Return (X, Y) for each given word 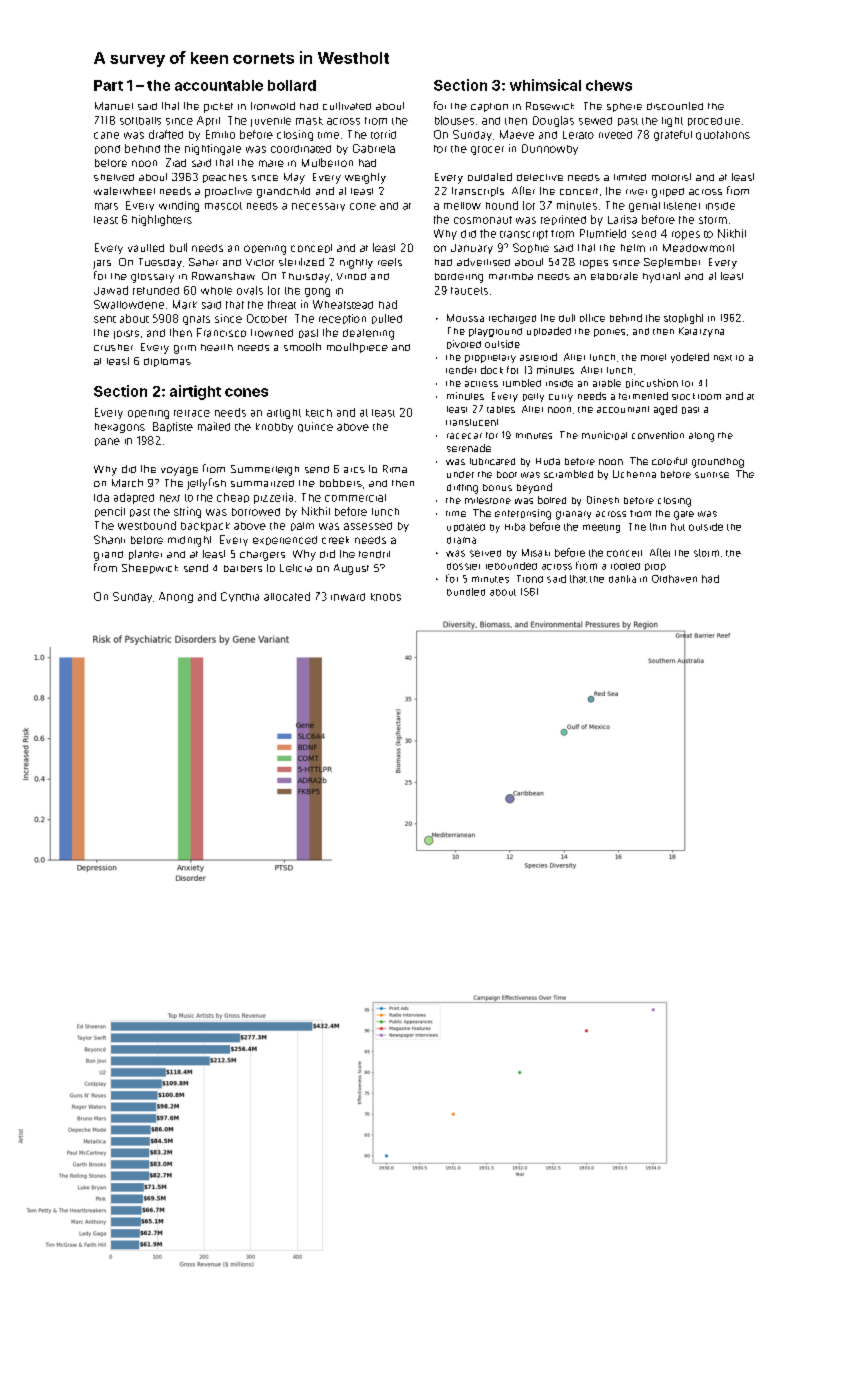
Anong (176, 597)
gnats (196, 320)
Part (108, 85)
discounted (675, 106)
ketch (319, 413)
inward (348, 597)
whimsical (545, 85)
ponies (609, 333)
